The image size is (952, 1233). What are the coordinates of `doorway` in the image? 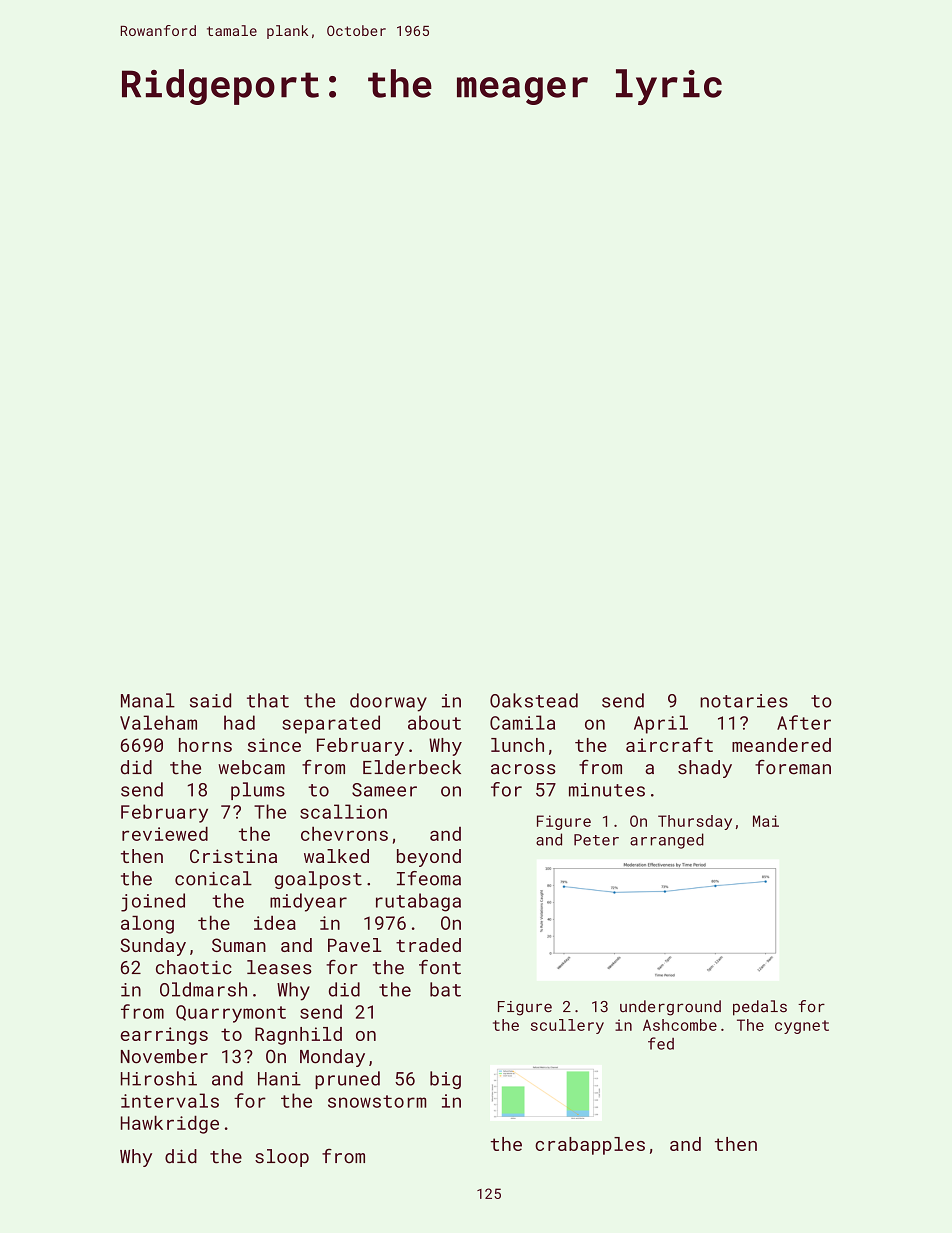 It's located at (388, 702).
